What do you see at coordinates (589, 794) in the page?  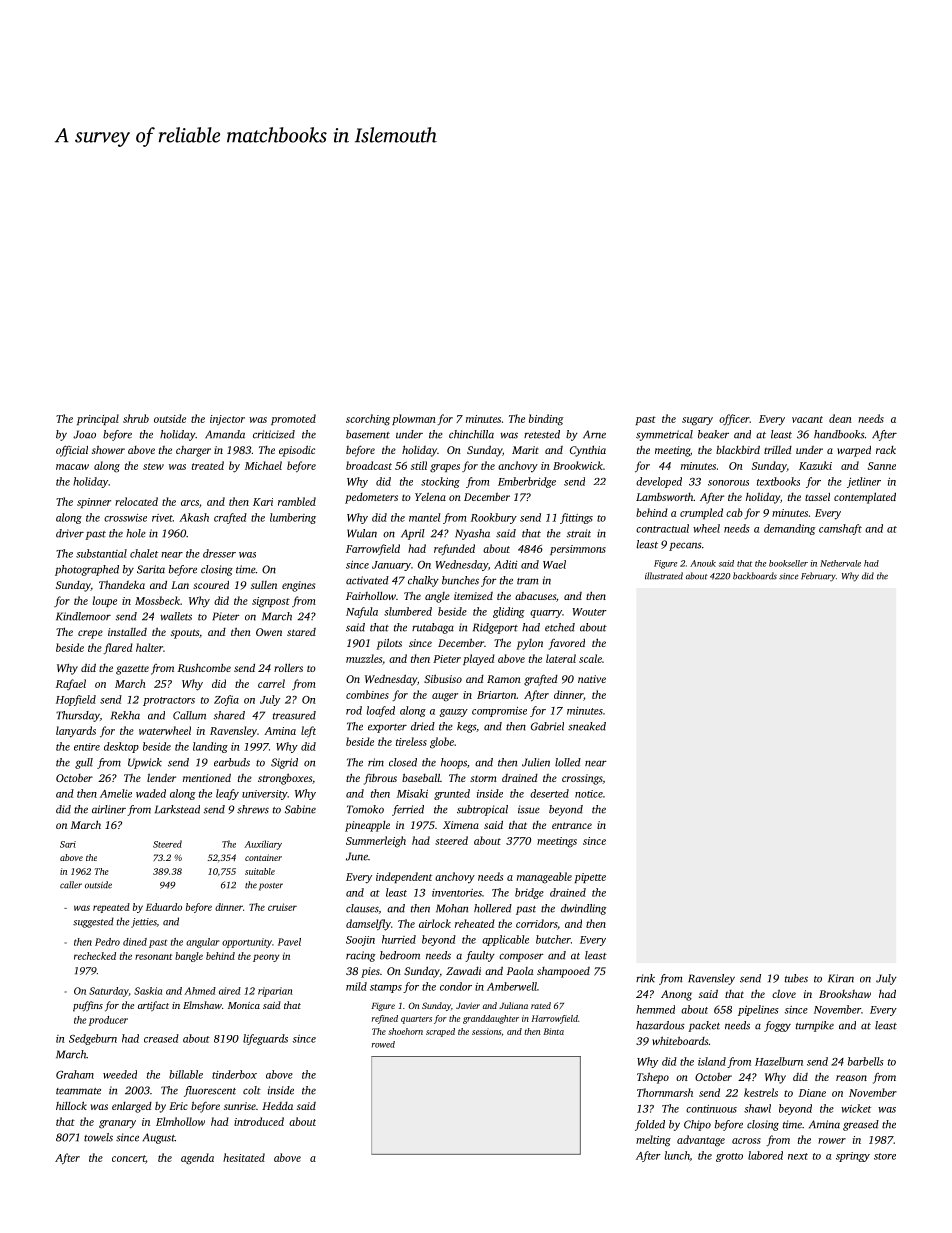 I see `notice` at bounding box center [589, 794].
